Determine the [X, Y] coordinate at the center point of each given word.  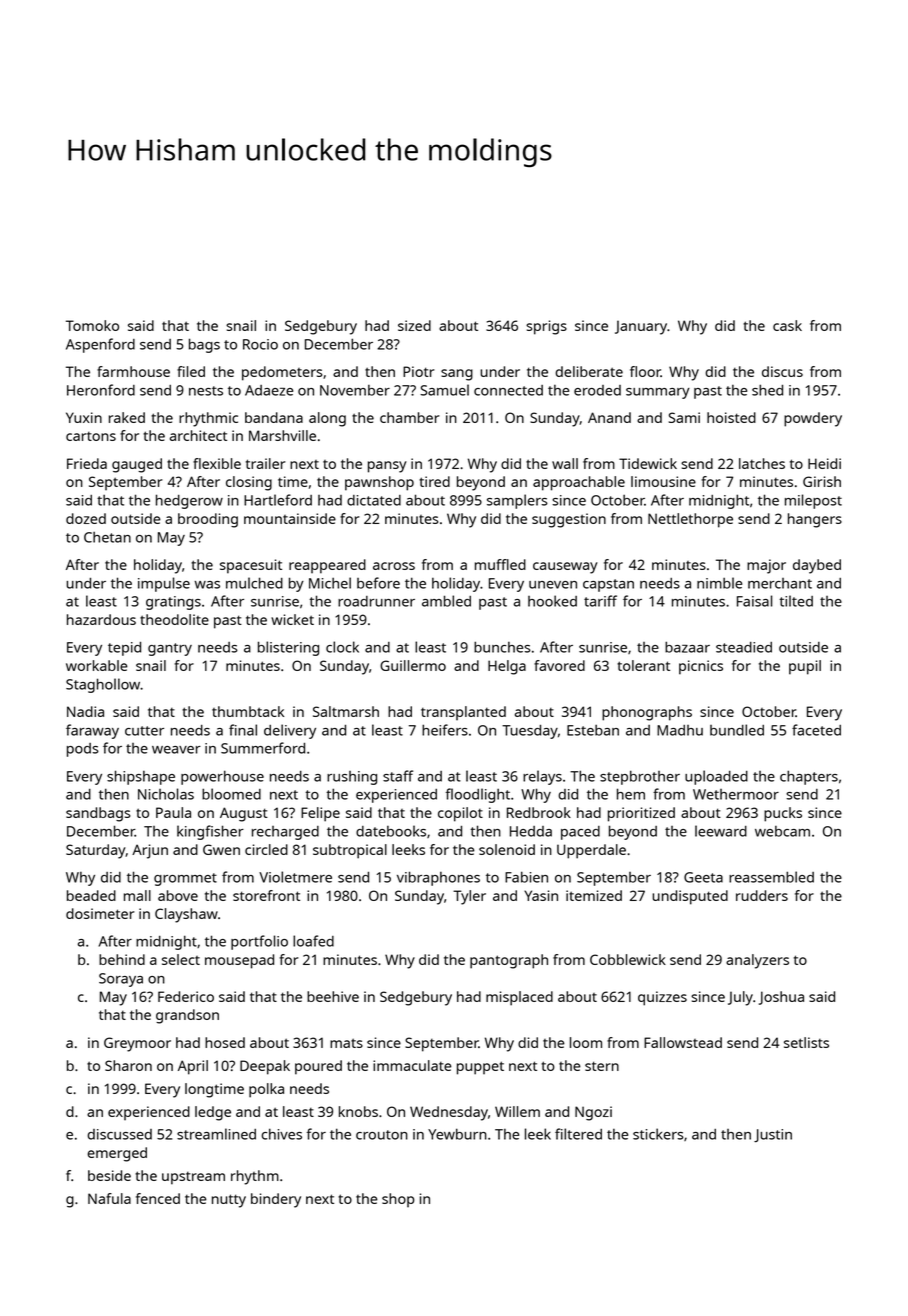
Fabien [526, 877]
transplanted [463, 713]
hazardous [101, 619]
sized [414, 325]
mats [346, 1043]
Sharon [128, 1065]
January [641, 327]
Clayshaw [186, 915]
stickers [658, 1134]
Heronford [101, 390]
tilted [796, 601]
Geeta [703, 877]
